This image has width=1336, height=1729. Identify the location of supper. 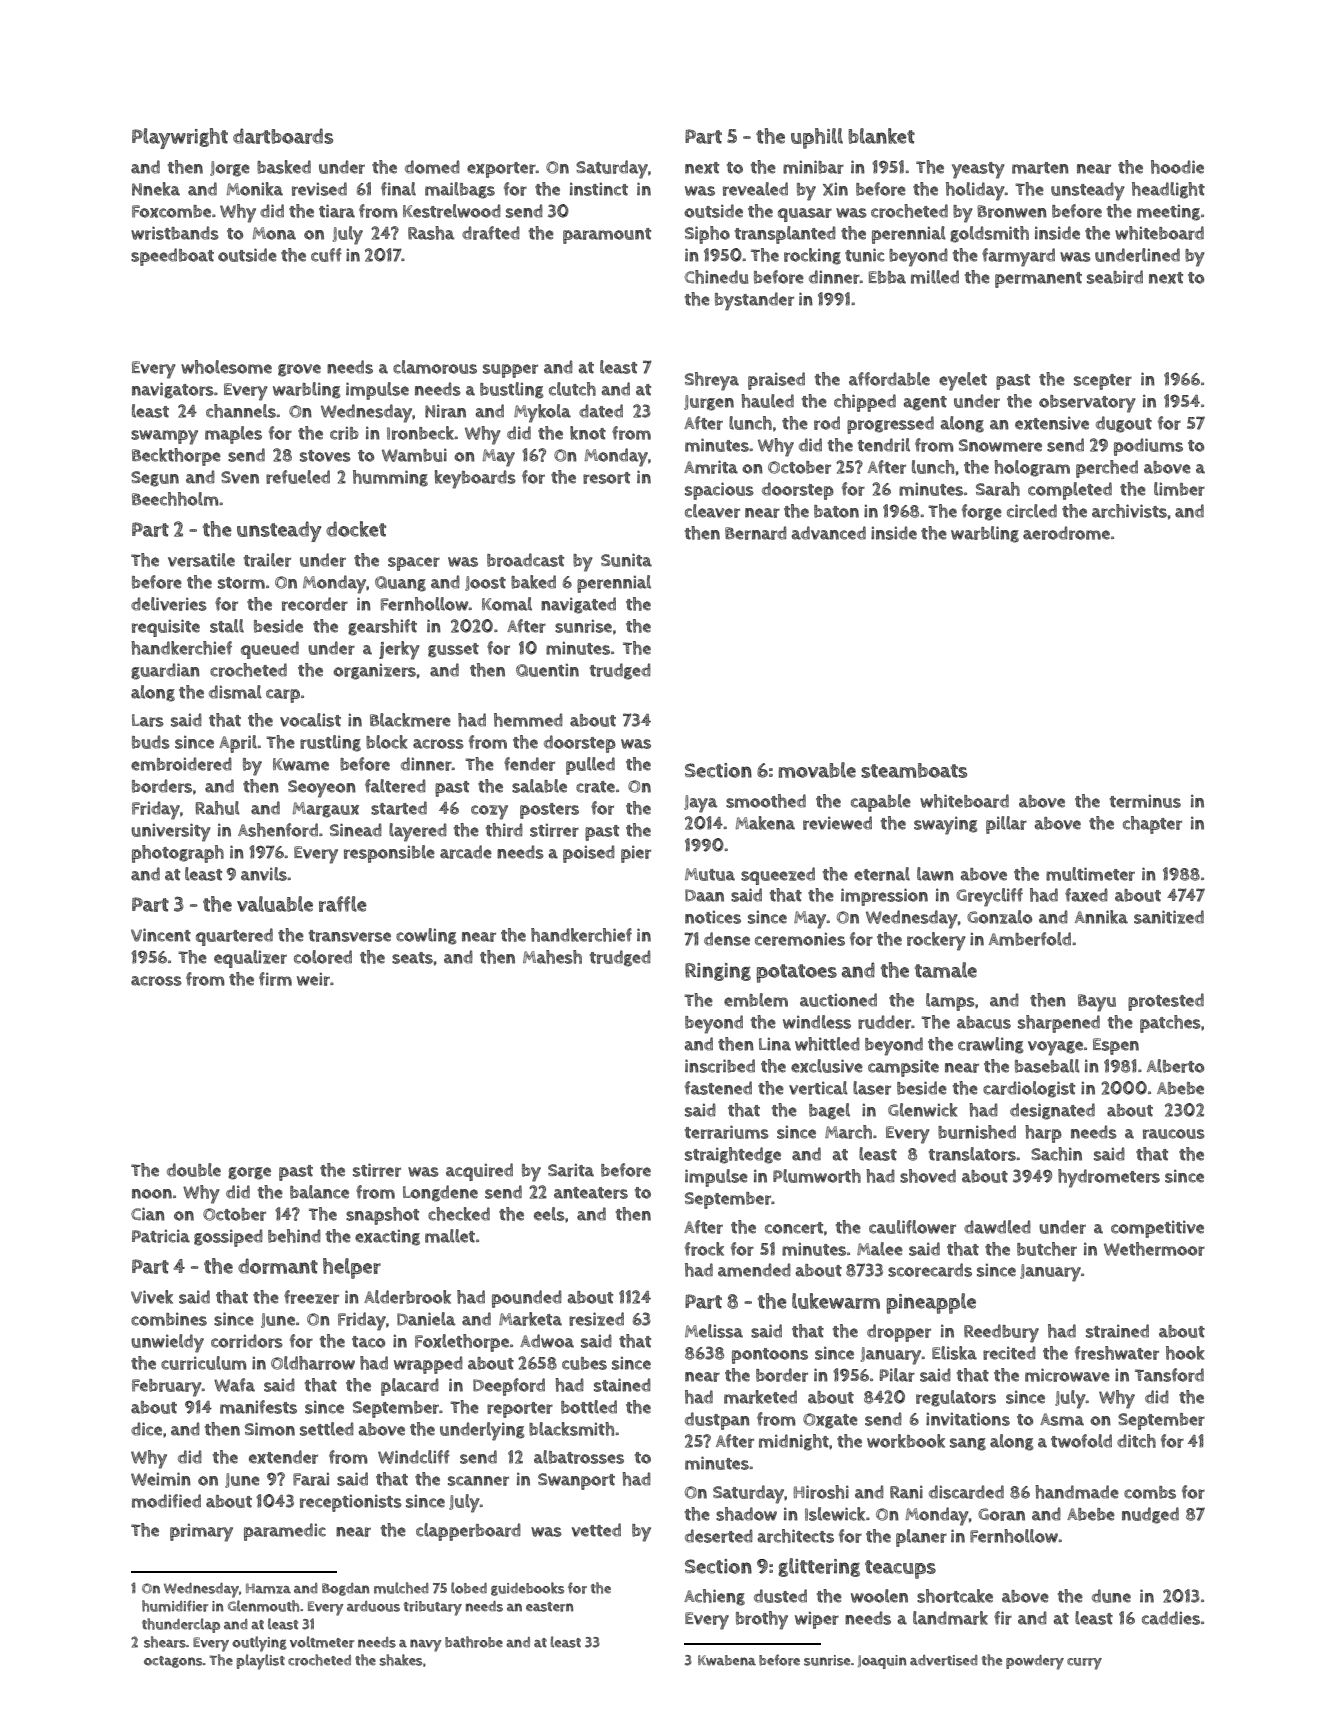
(510, 371).
